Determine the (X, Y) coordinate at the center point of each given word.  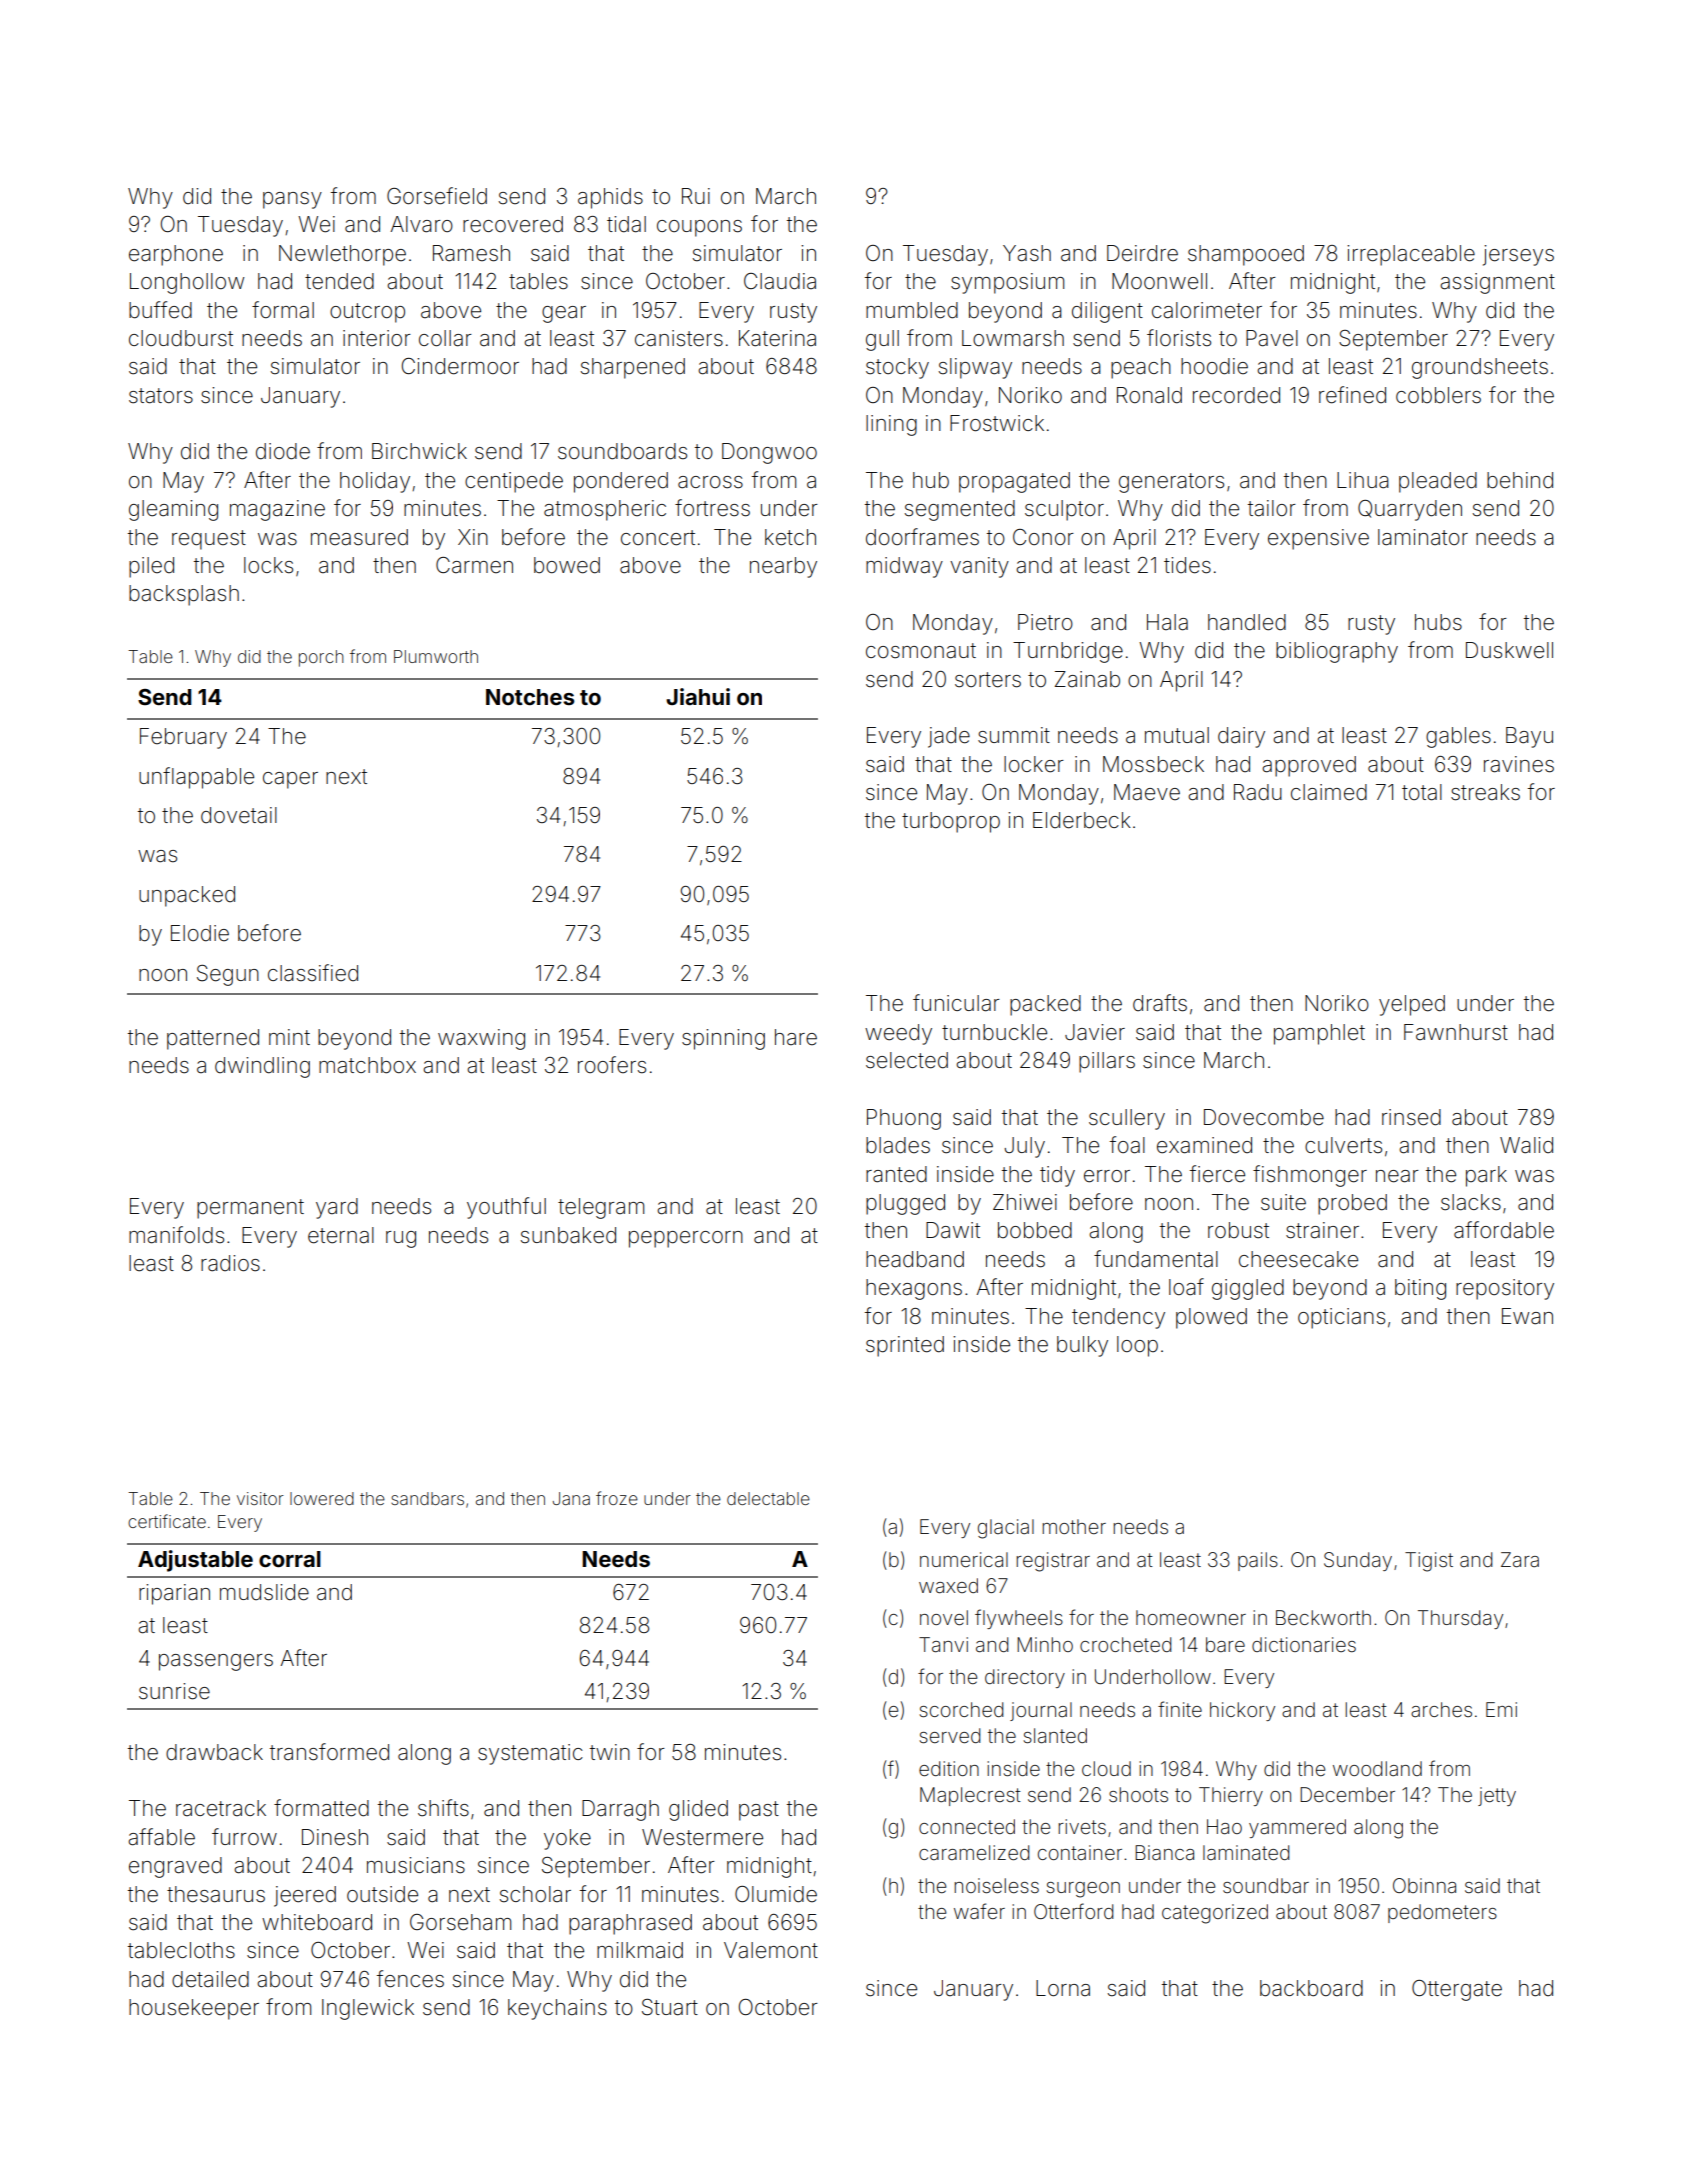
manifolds (176, 1235)
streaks (1485, 792)
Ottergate (1457, 1990)
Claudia (780, 281)
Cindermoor (460, 366)
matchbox (367, 1065)
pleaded (1438, 482)
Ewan (1527, 1316)
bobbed (1035, 1230)
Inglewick (368, 2009)
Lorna (1063, 1988)
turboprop (951, 822)
